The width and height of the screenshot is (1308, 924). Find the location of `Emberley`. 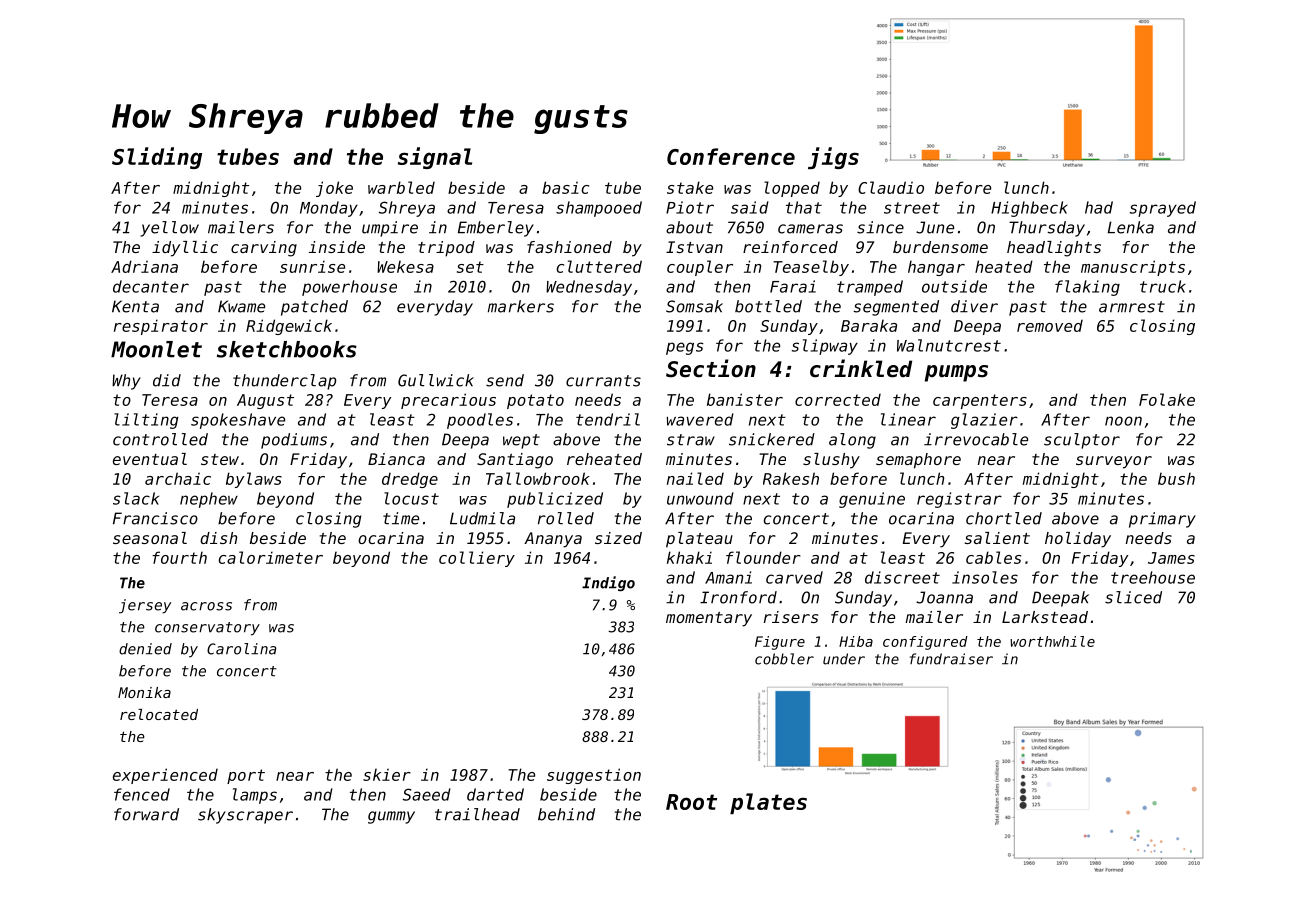

Emberley is located at coordinates (496, 229).
